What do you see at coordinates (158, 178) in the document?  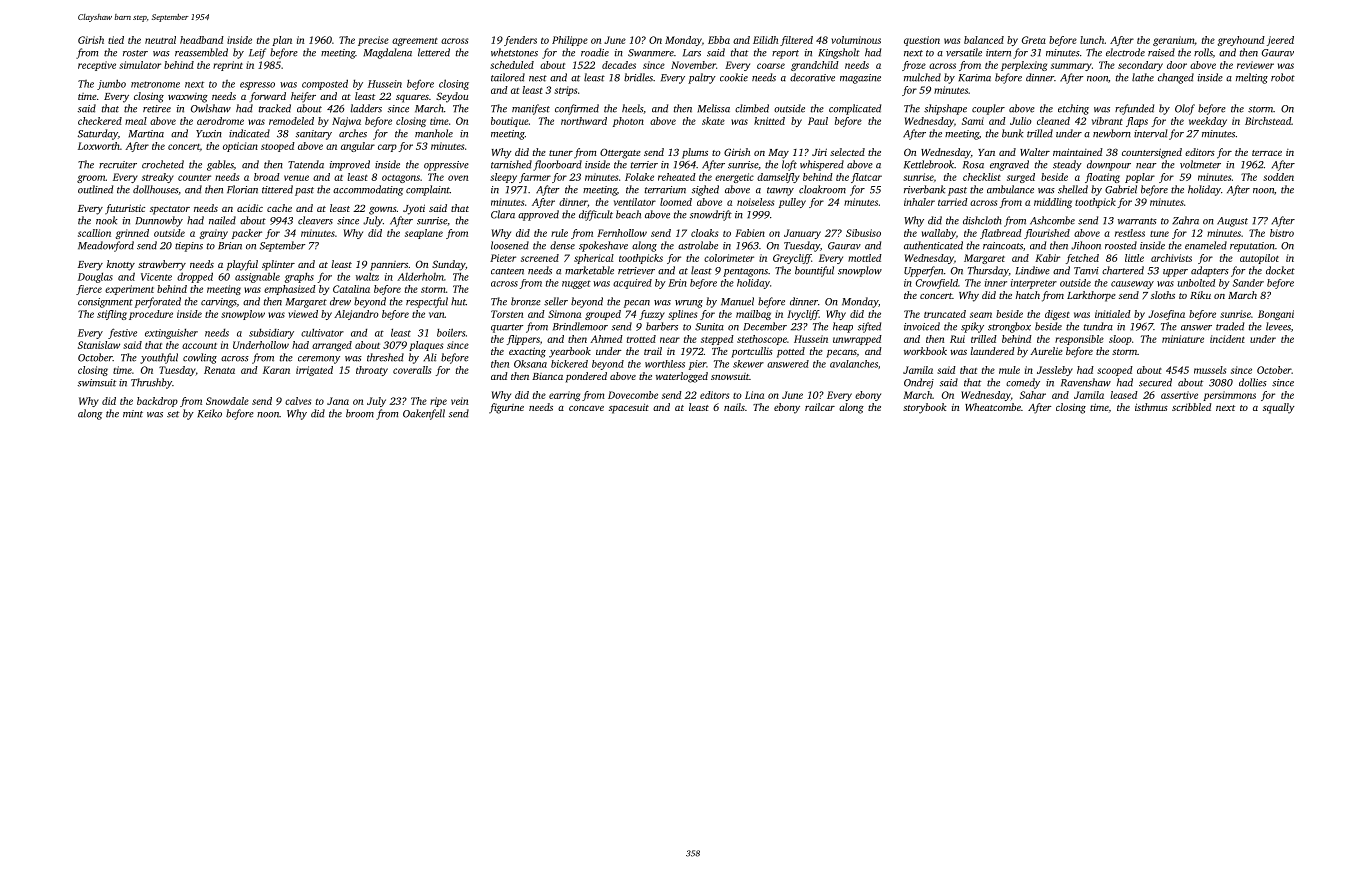 I see `streaky` at bounding box center [158, 178].
